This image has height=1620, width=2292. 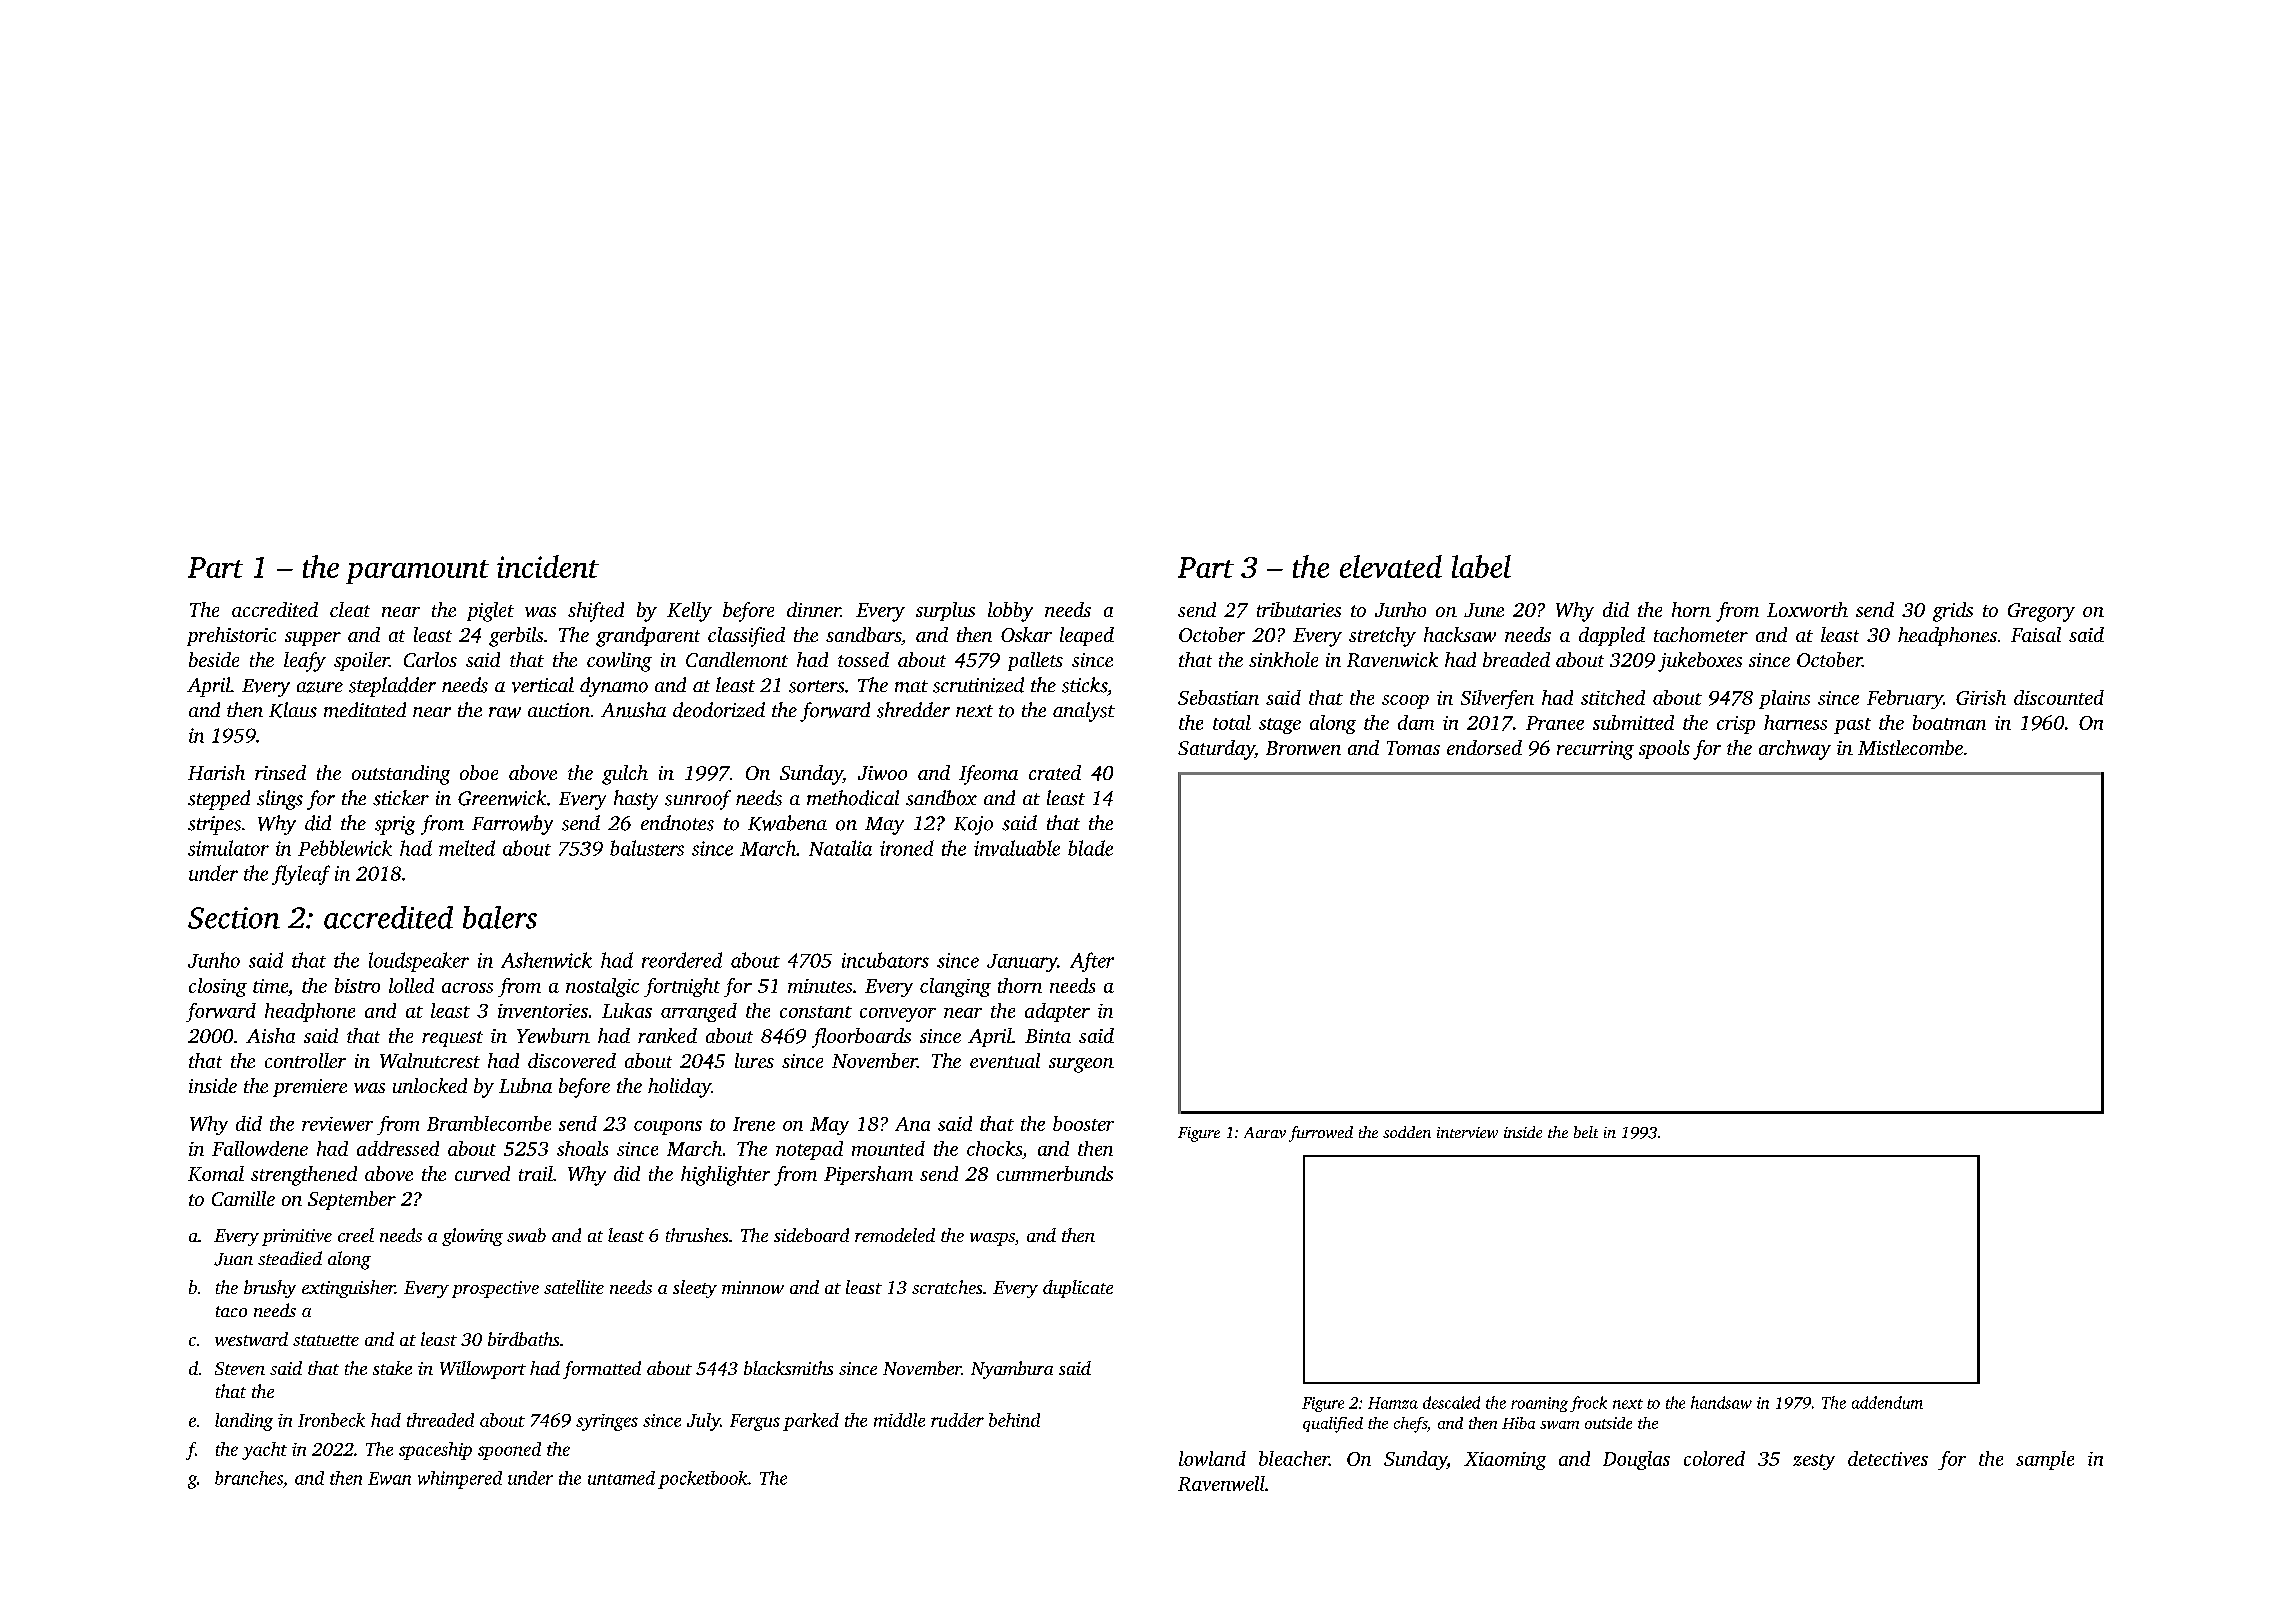 What do you see at coordinates (1057, 1012) in the image?
I see `adapter` at bounding box center [1057, 1012].
